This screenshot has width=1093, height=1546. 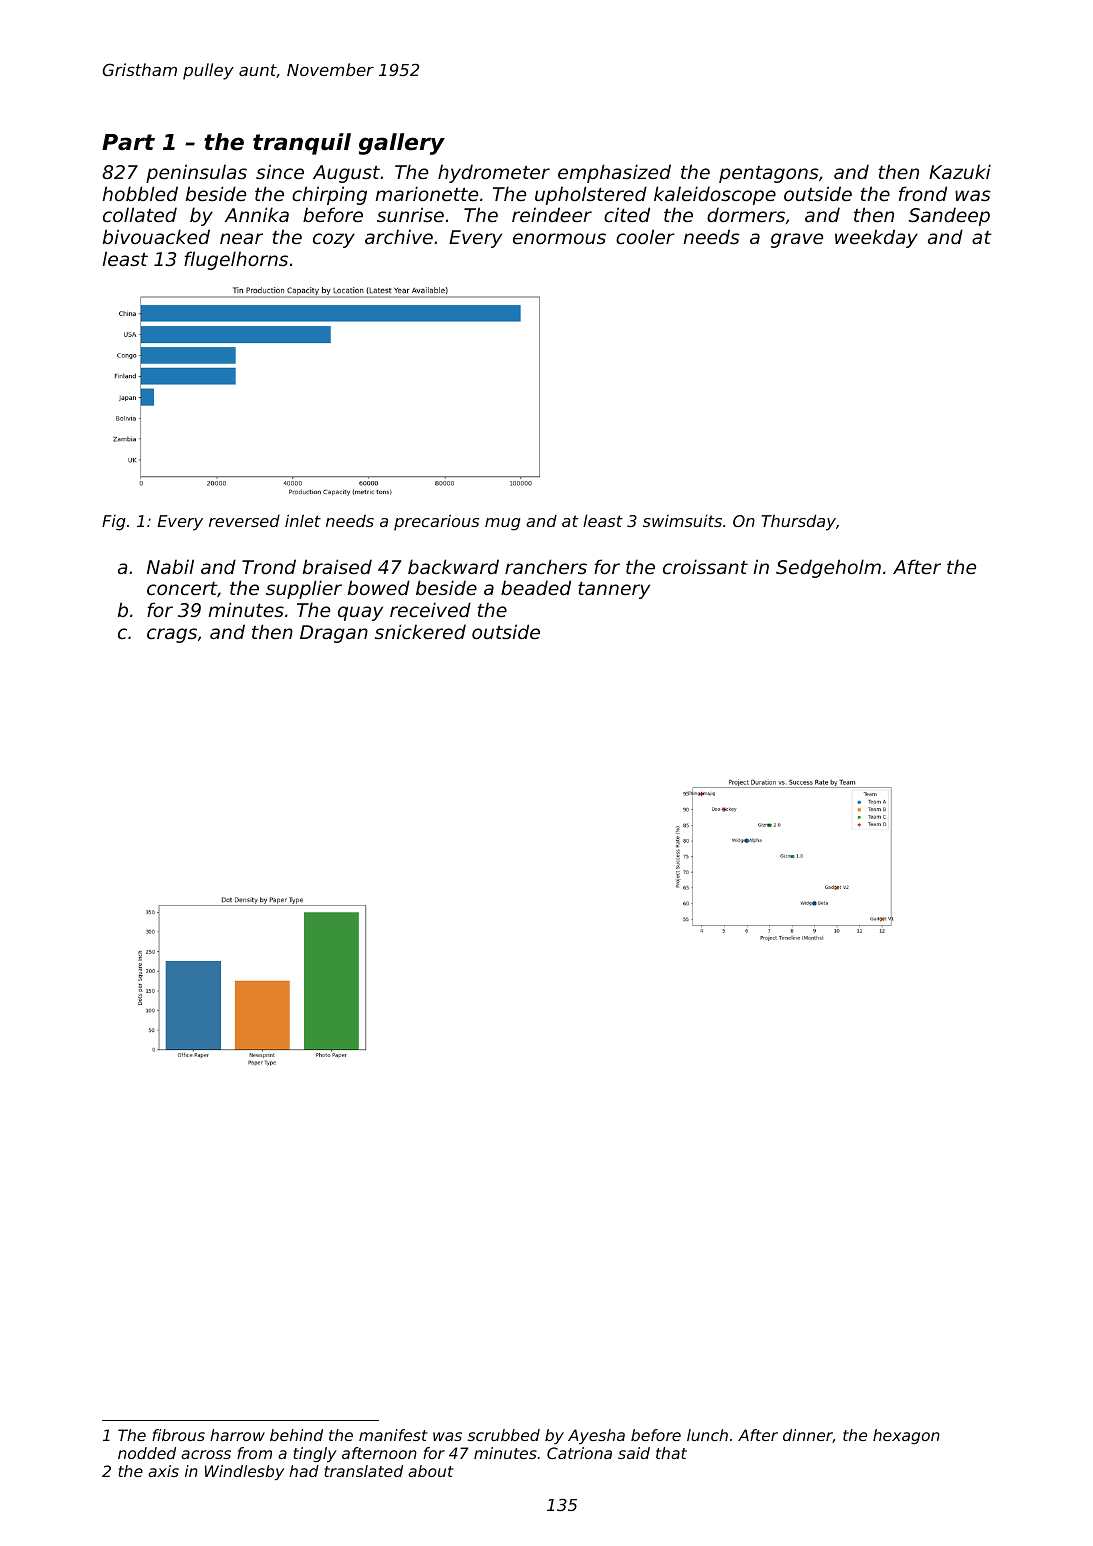 I want to click on scrubbed, so click(x=504, y=1435).
